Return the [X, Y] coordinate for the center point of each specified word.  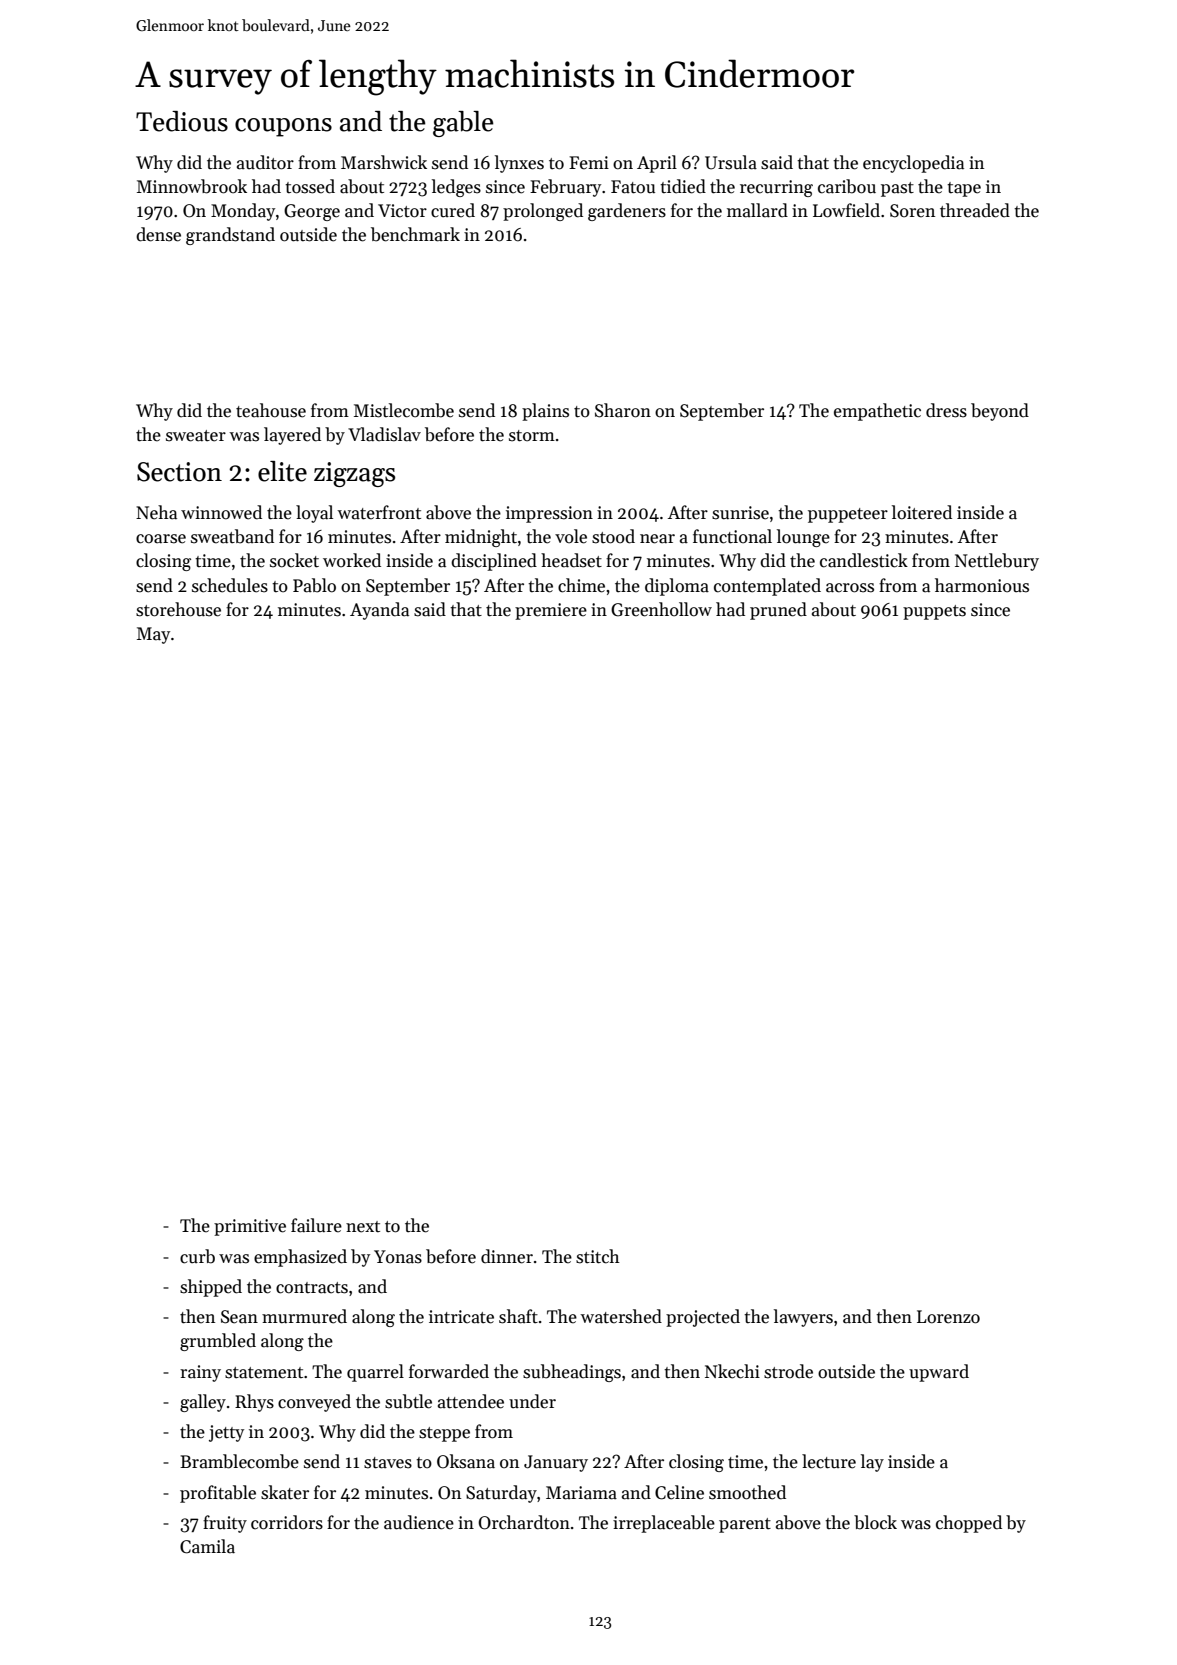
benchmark [415, 234]
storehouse [178, 609]
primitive [250, 1227]
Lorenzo [948, 1317]
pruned [778, 611]
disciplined [494, 562]
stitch [598, 1256]
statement [264, 1373]
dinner [507, 1256]
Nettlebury [997, 562]
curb [197, 1256]
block [875, 1522]
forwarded [449, 1371]
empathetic [877, 412]
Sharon [623, 410]
